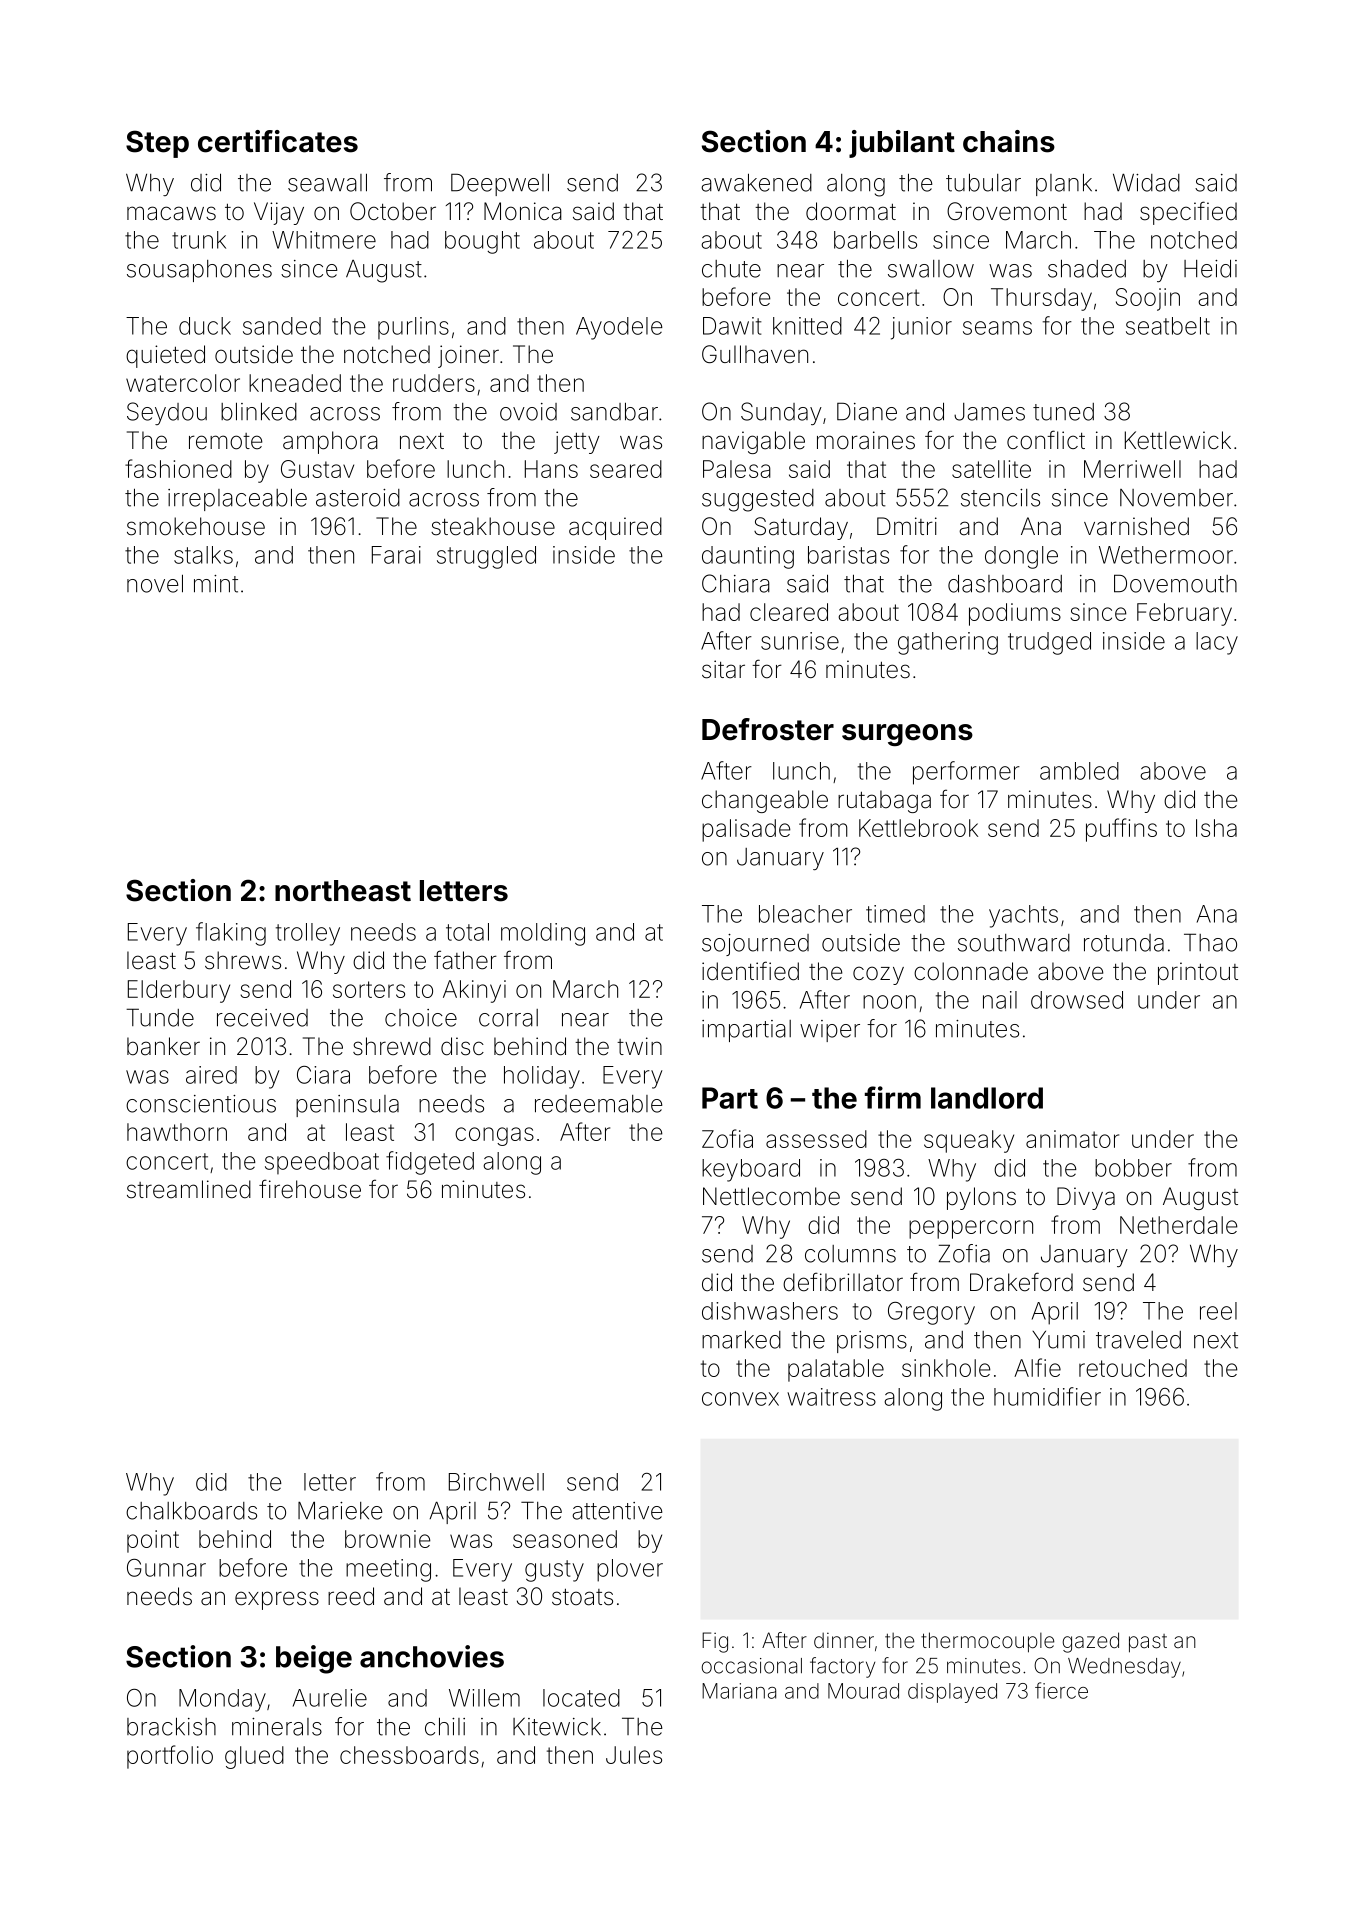  Describe the element at coordinates (634, 1755) in the image. I see `Jules` at that location.
